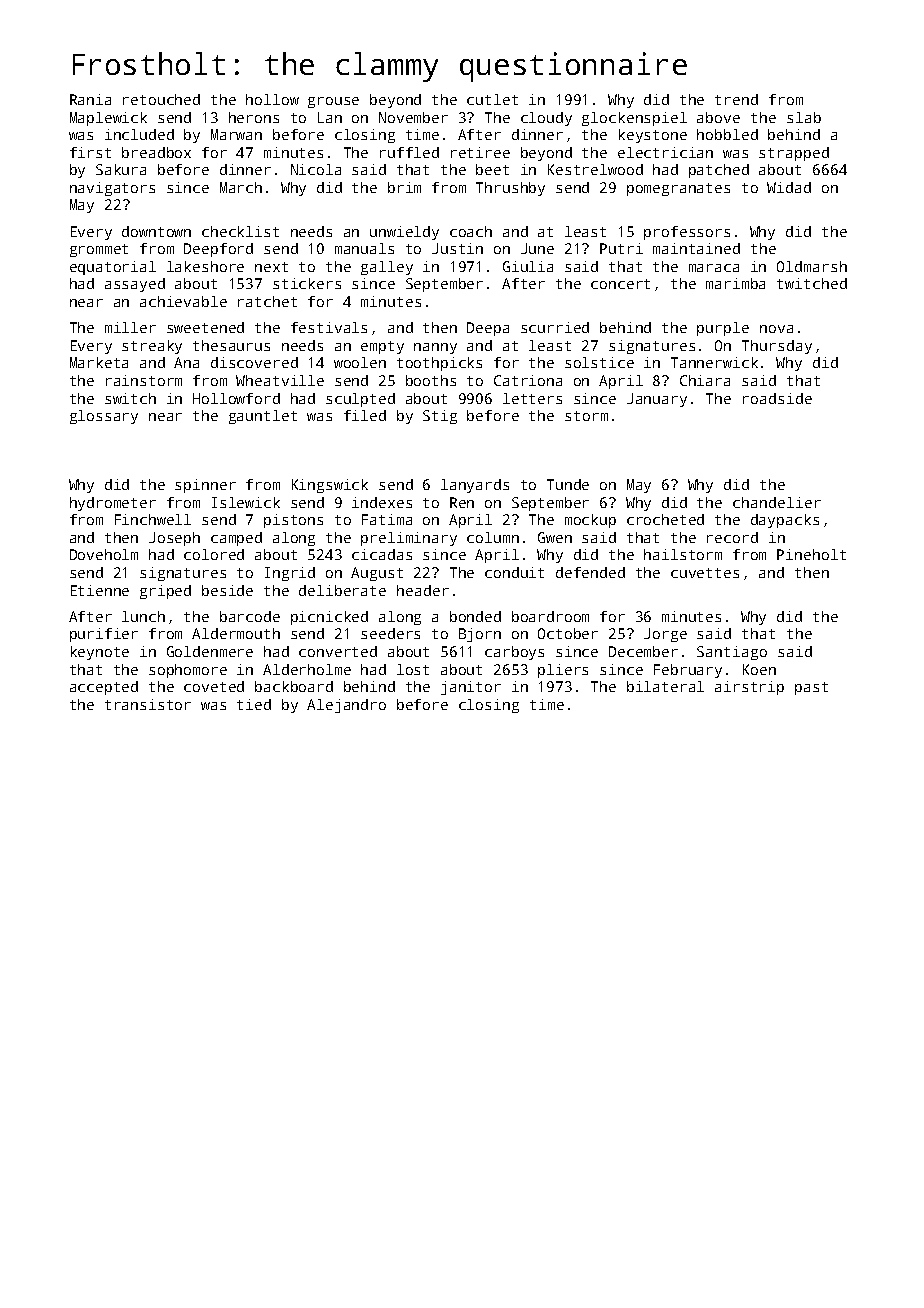 The width and height of the page is (924, 1308). I want to click on conduit, so click(514, 572).
